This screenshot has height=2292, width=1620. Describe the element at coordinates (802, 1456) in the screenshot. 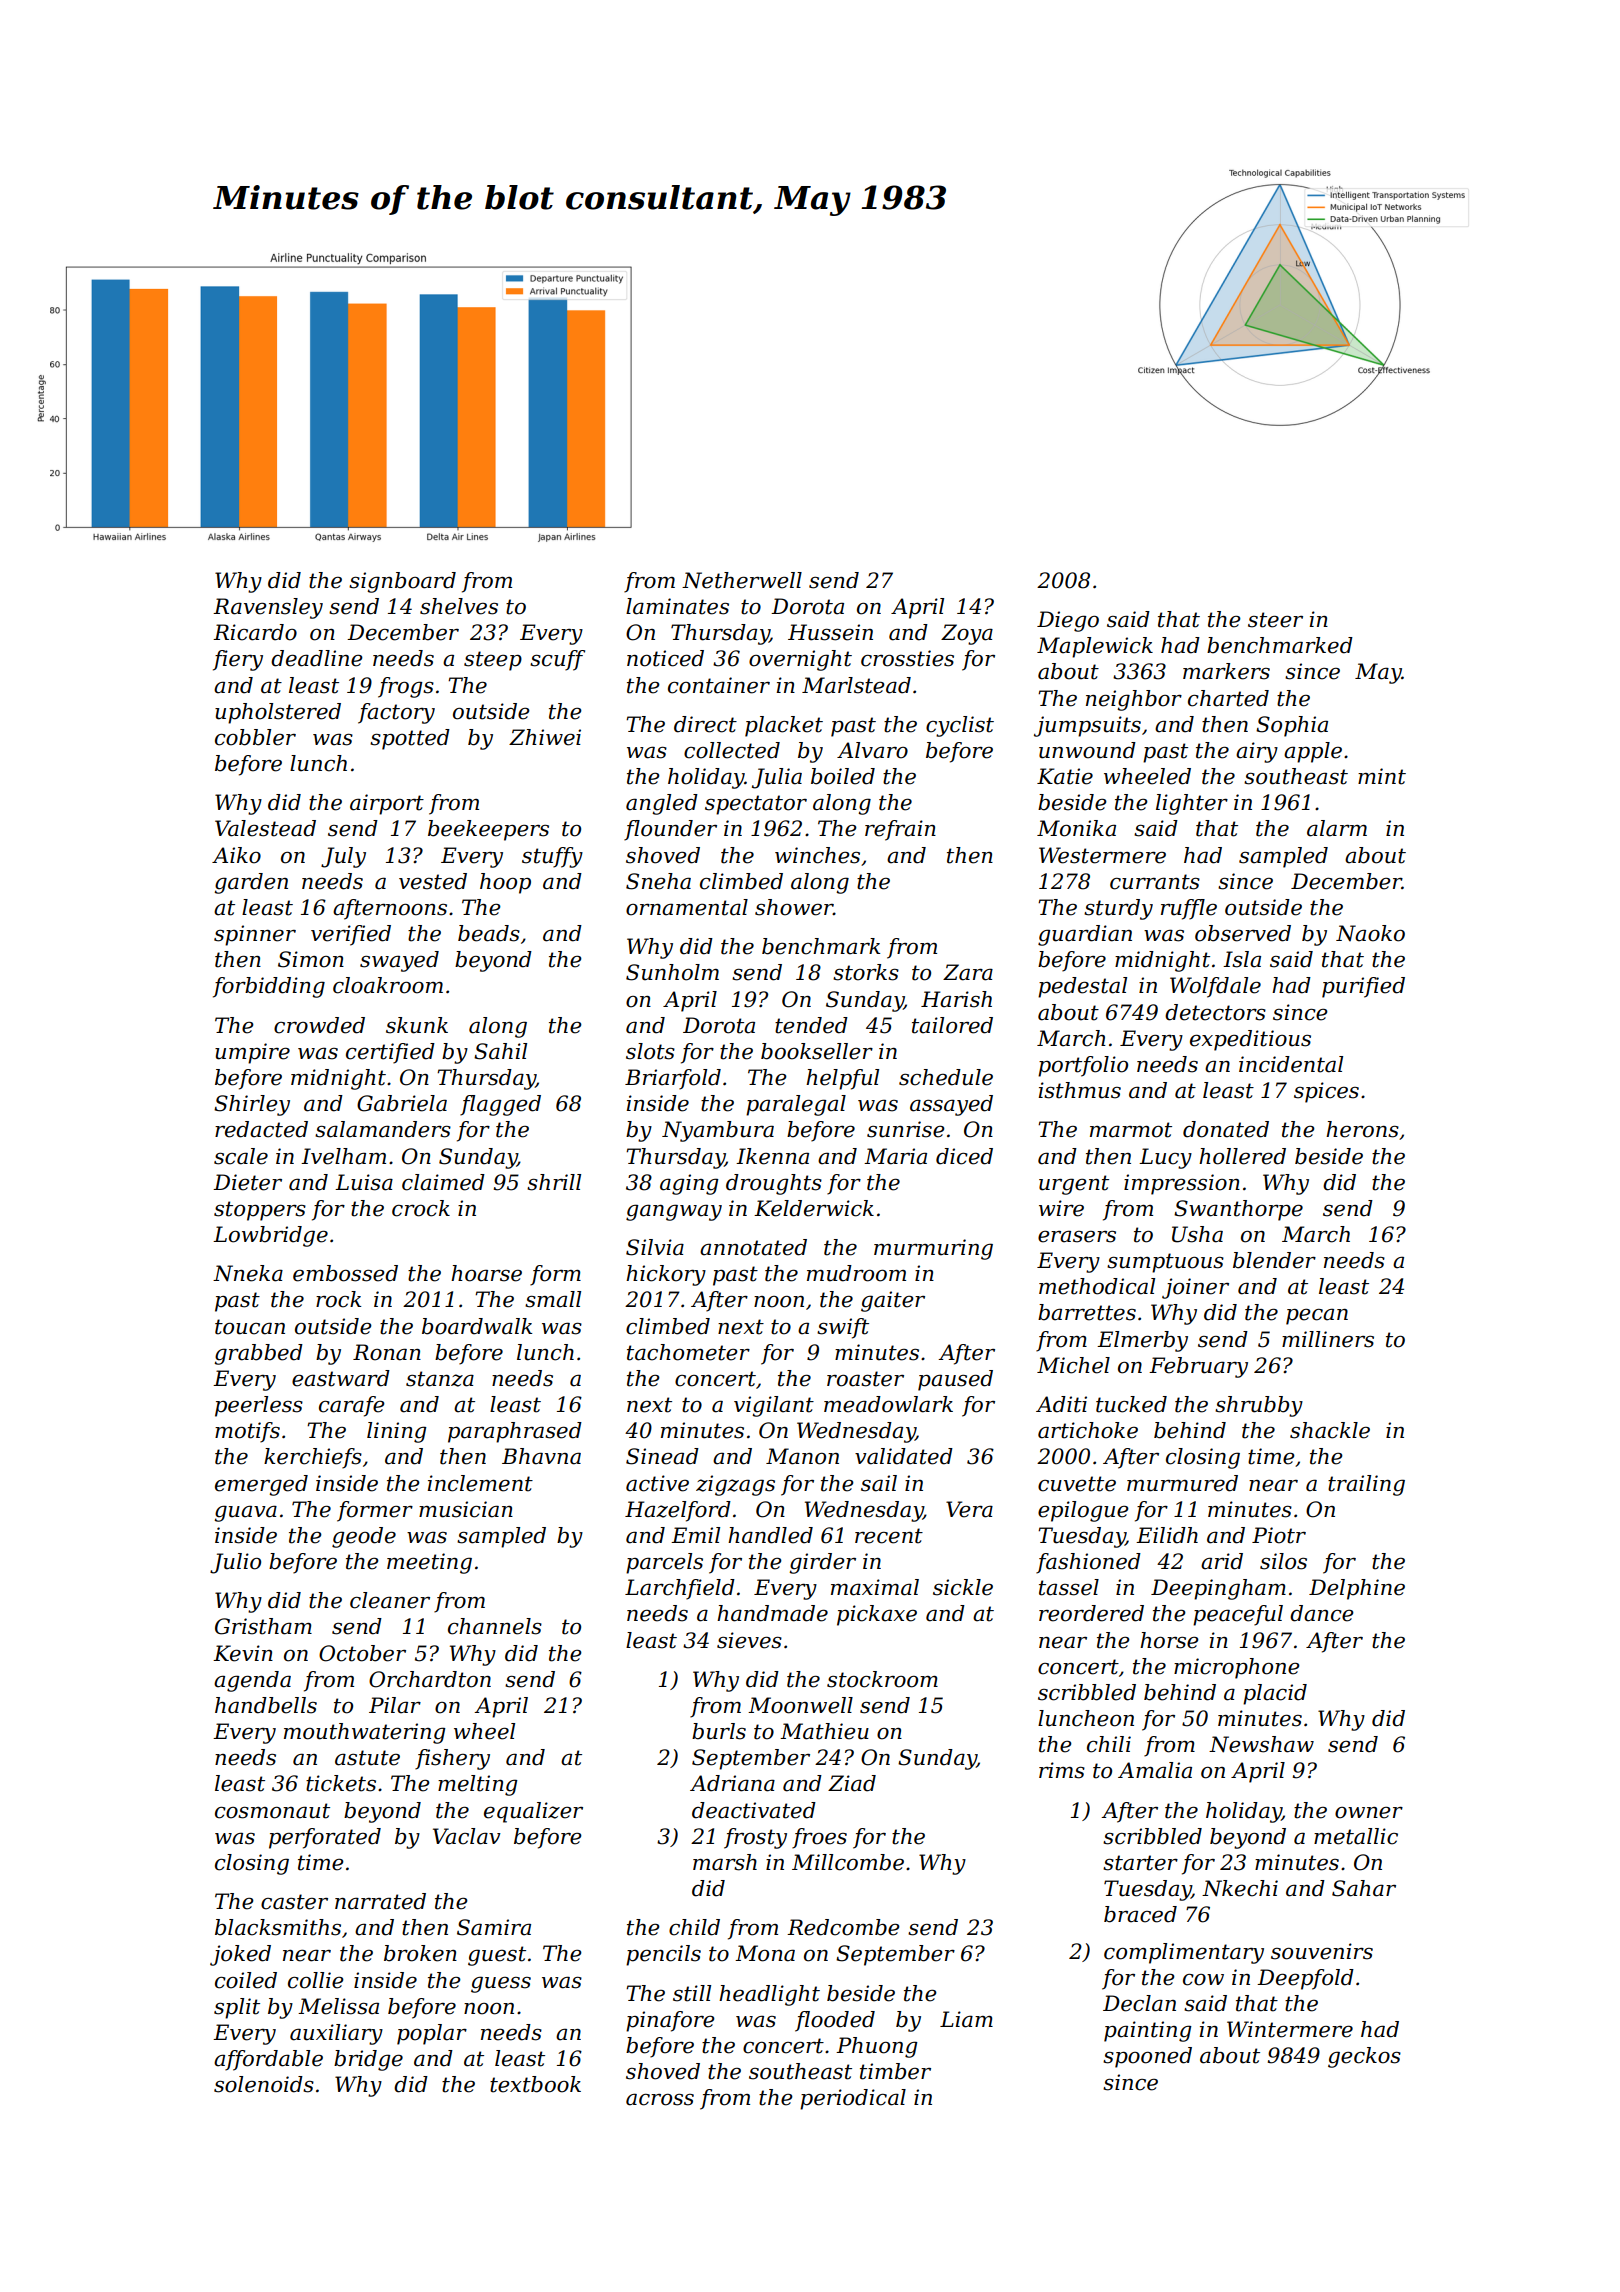

I see `Manon` at that location.
